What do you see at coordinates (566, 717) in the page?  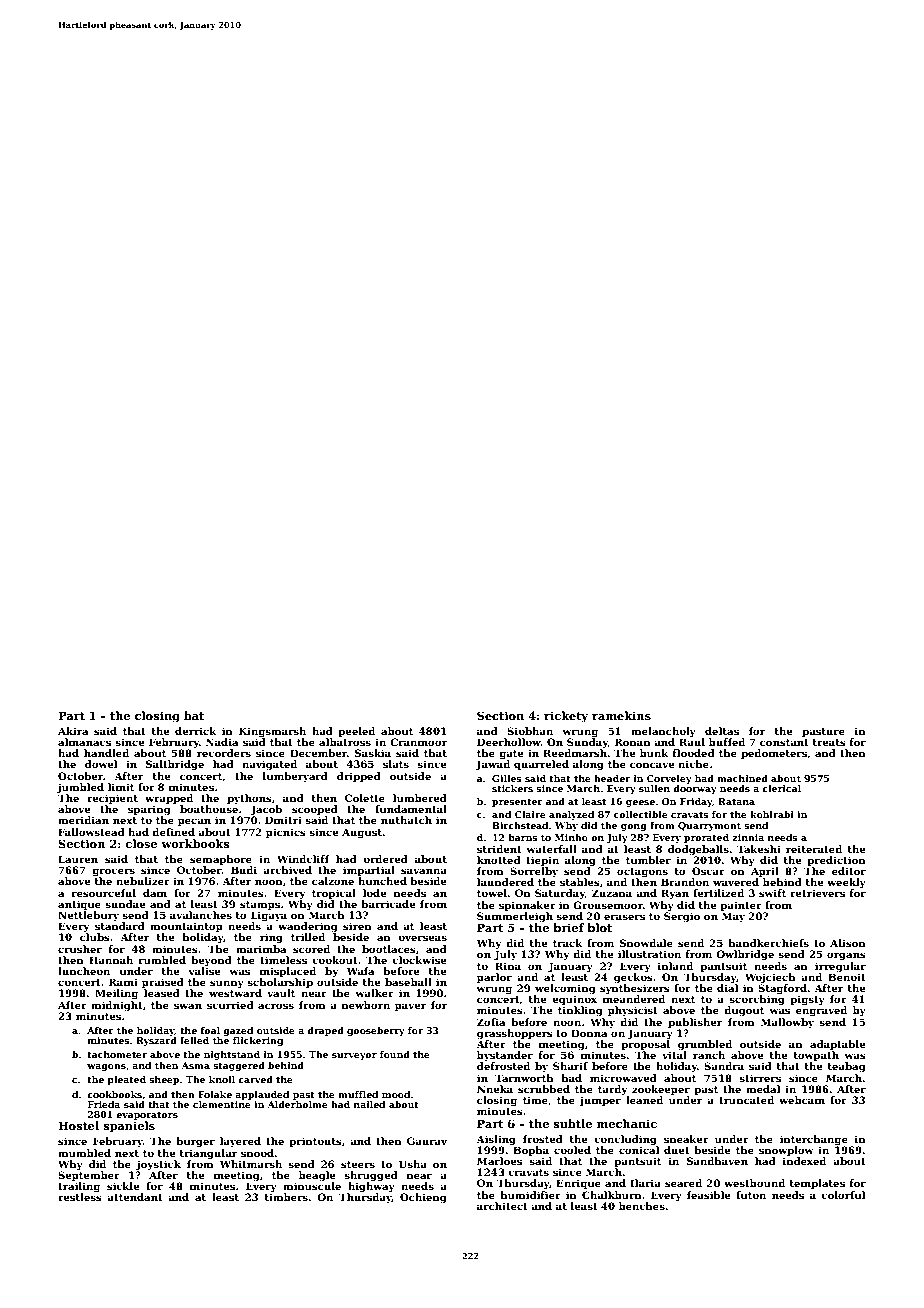 I see `rickety` at bounding box center [566, 717].
